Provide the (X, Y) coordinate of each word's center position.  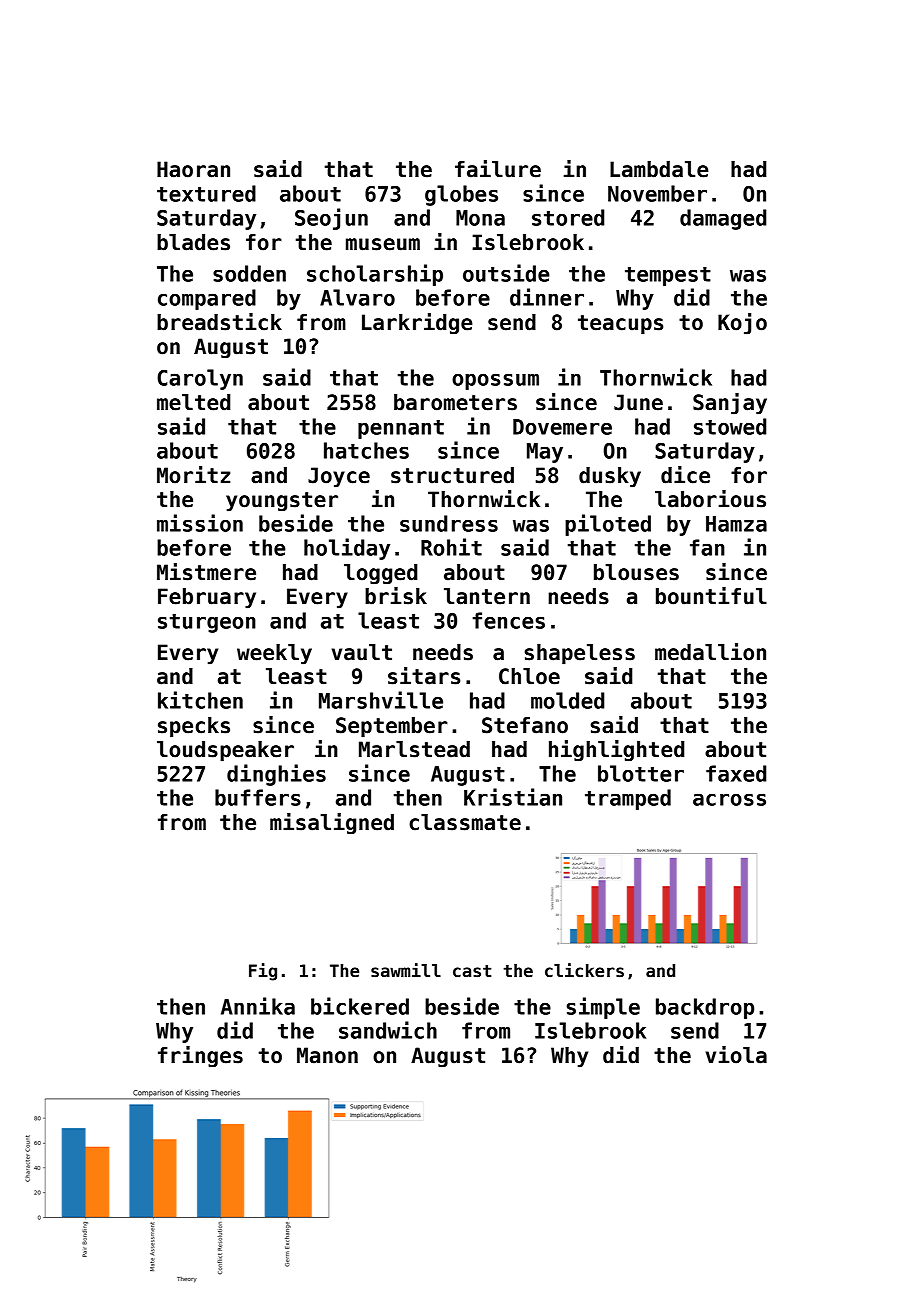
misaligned (332, 823)
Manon (327, 1055)
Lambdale (659, 169)
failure (498, 169)
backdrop (705, 1008)
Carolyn (200, 379)
